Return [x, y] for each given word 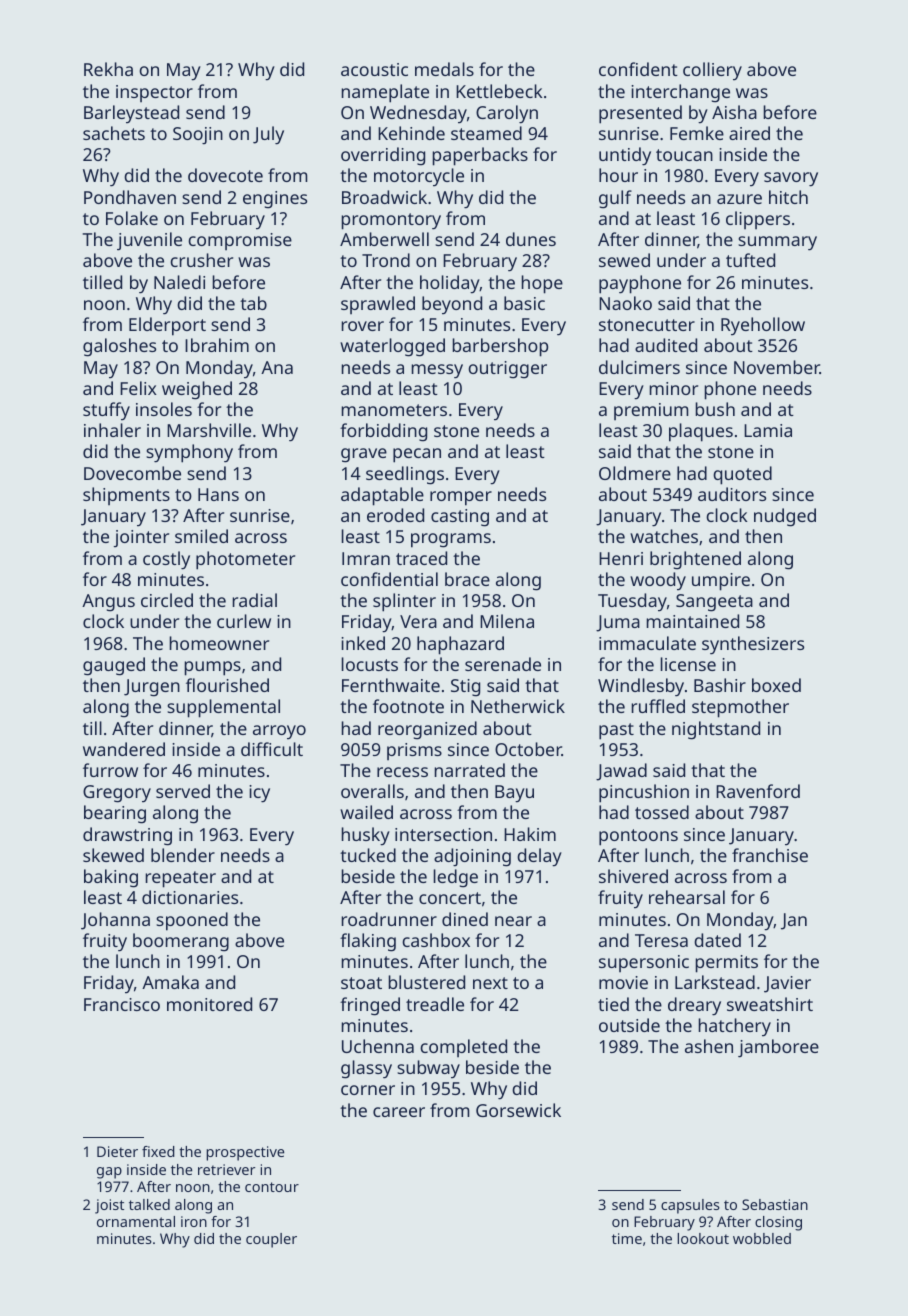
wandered [124, 749]
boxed [776, 685]
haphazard [460, 645]
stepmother [740, 708]
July [268, 135]
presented [640, 114]
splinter [404, 602]
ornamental [136, 1221]
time [627, 1238]
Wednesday [418, 114]
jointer [141, 538]
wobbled [762, 1238]
